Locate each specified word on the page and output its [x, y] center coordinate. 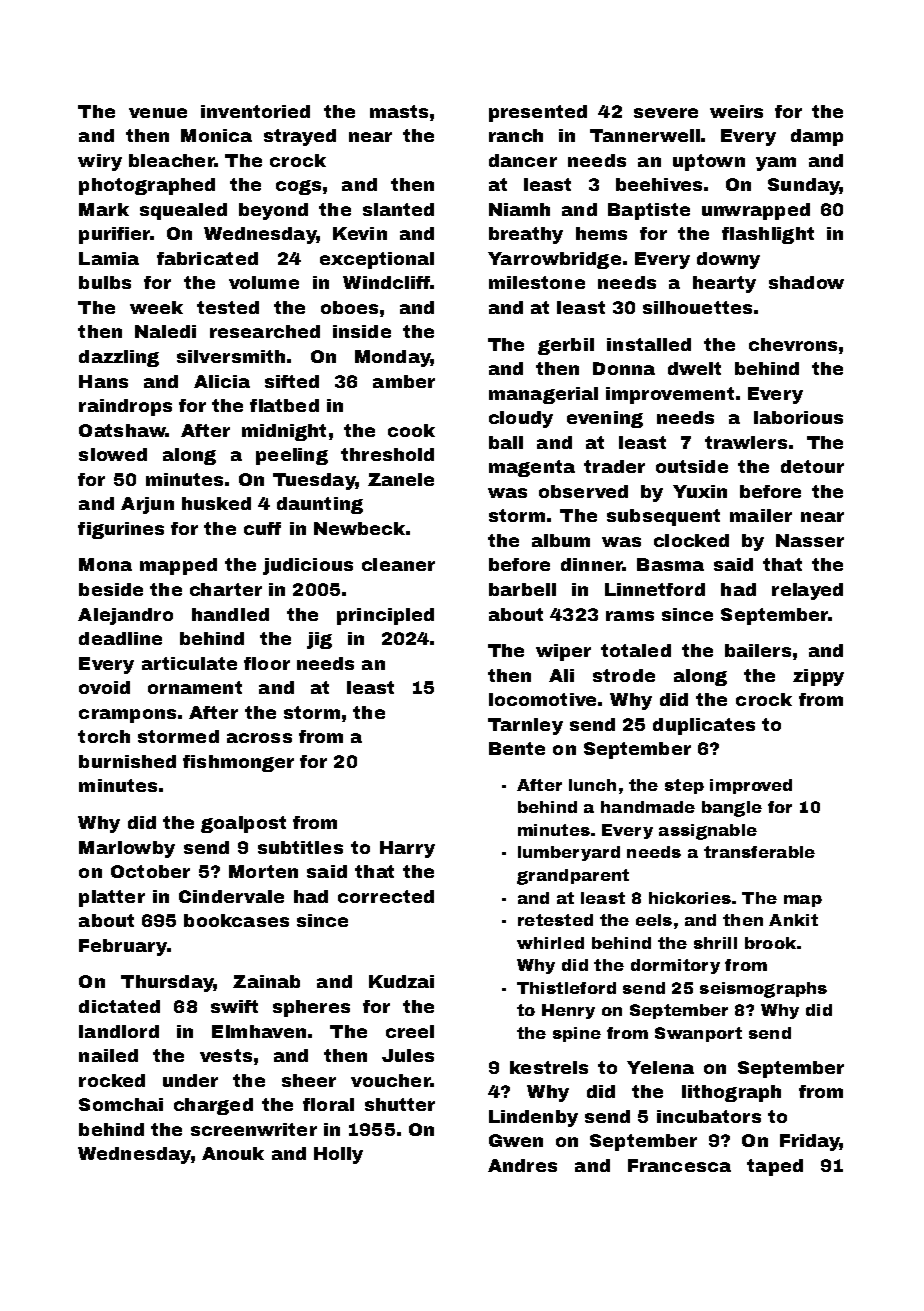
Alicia [222, 381]
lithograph [731, 1093]
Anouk [233, 1153]
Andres [522, 1165]
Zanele [401, 479]
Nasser [810, 540]
